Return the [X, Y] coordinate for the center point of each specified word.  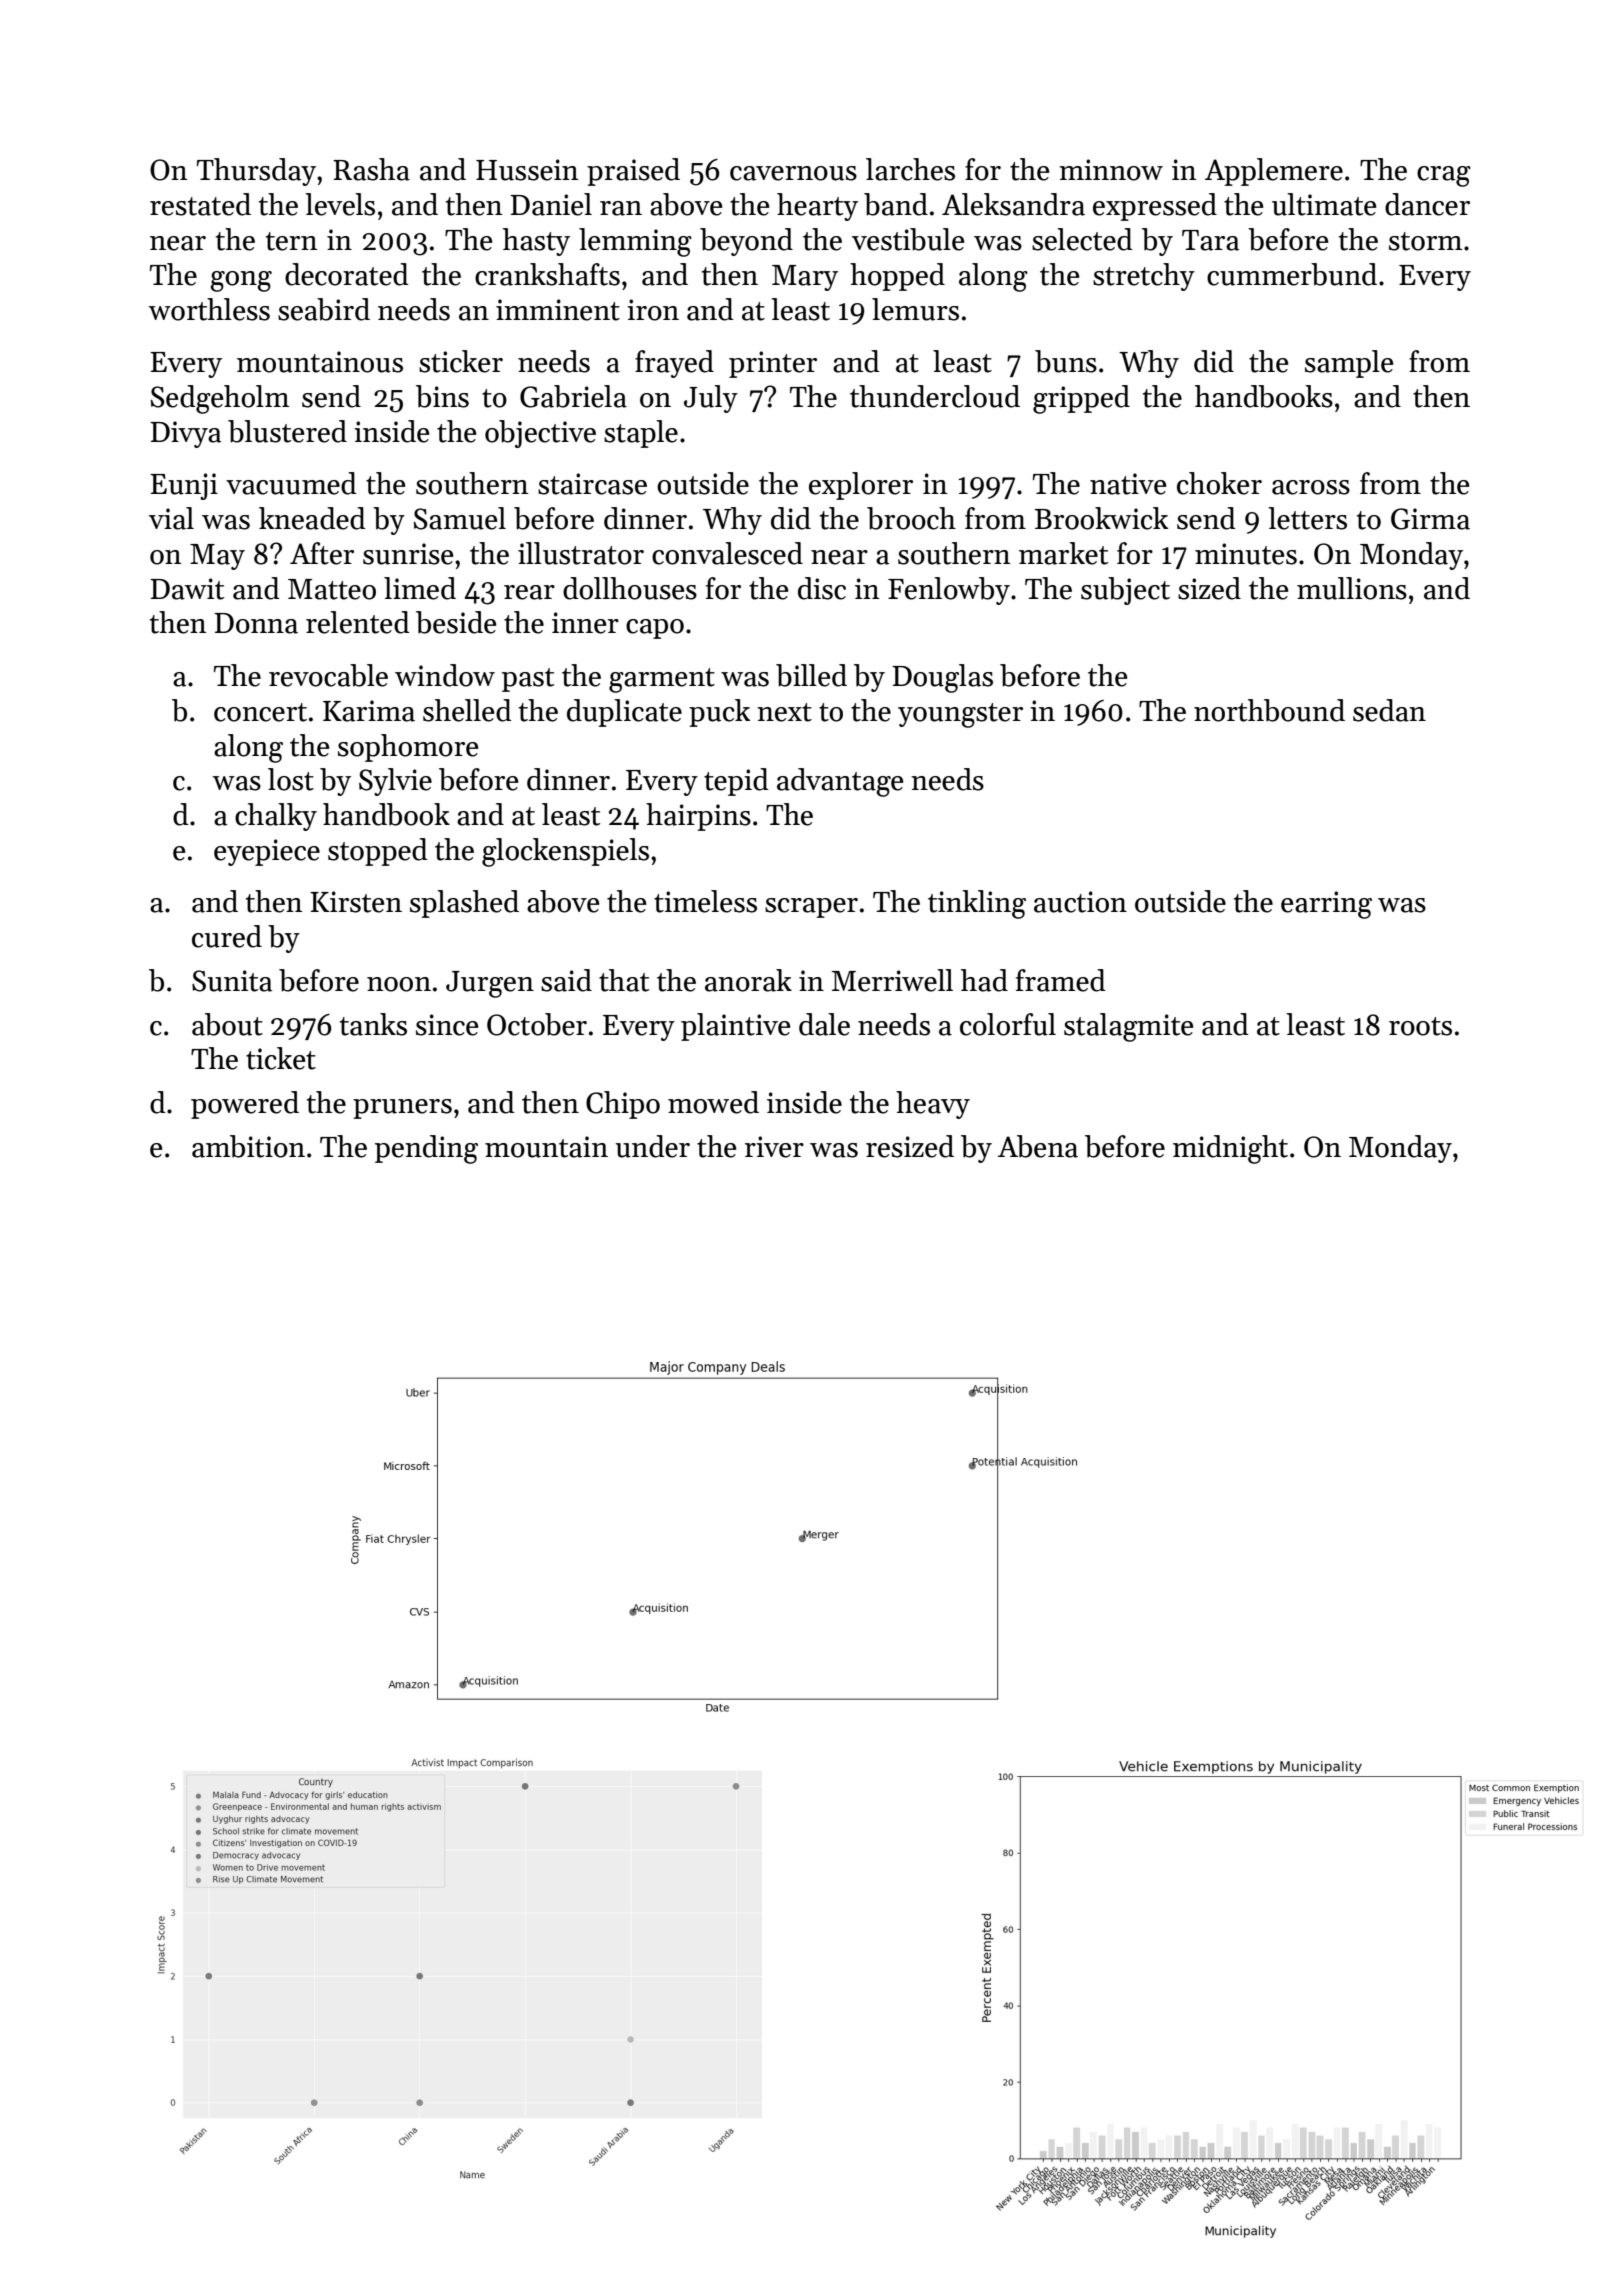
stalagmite [1128, 1027]
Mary [805, 278]
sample [1349, 364]
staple [641, 434]
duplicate [624, 713]
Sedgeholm [220, 399]
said [566, 980]
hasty [536, 242]
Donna [256, 623]
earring [1326, 905]
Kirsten [356, 902]
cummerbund [1292, 274]
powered [245, 1105]
